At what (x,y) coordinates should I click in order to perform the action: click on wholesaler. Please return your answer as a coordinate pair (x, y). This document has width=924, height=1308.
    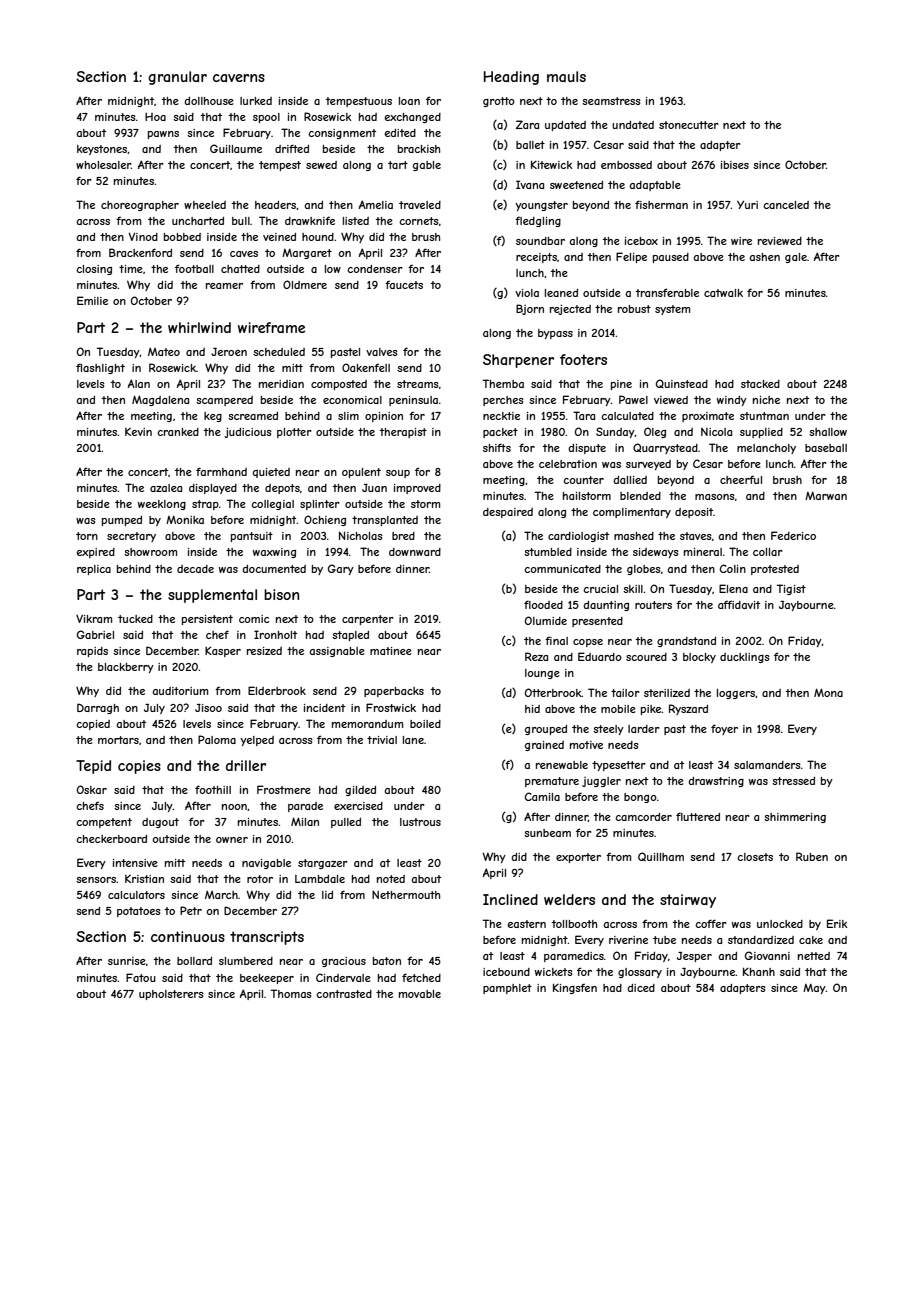
    Looking at the image, I should click on (103, 165).
